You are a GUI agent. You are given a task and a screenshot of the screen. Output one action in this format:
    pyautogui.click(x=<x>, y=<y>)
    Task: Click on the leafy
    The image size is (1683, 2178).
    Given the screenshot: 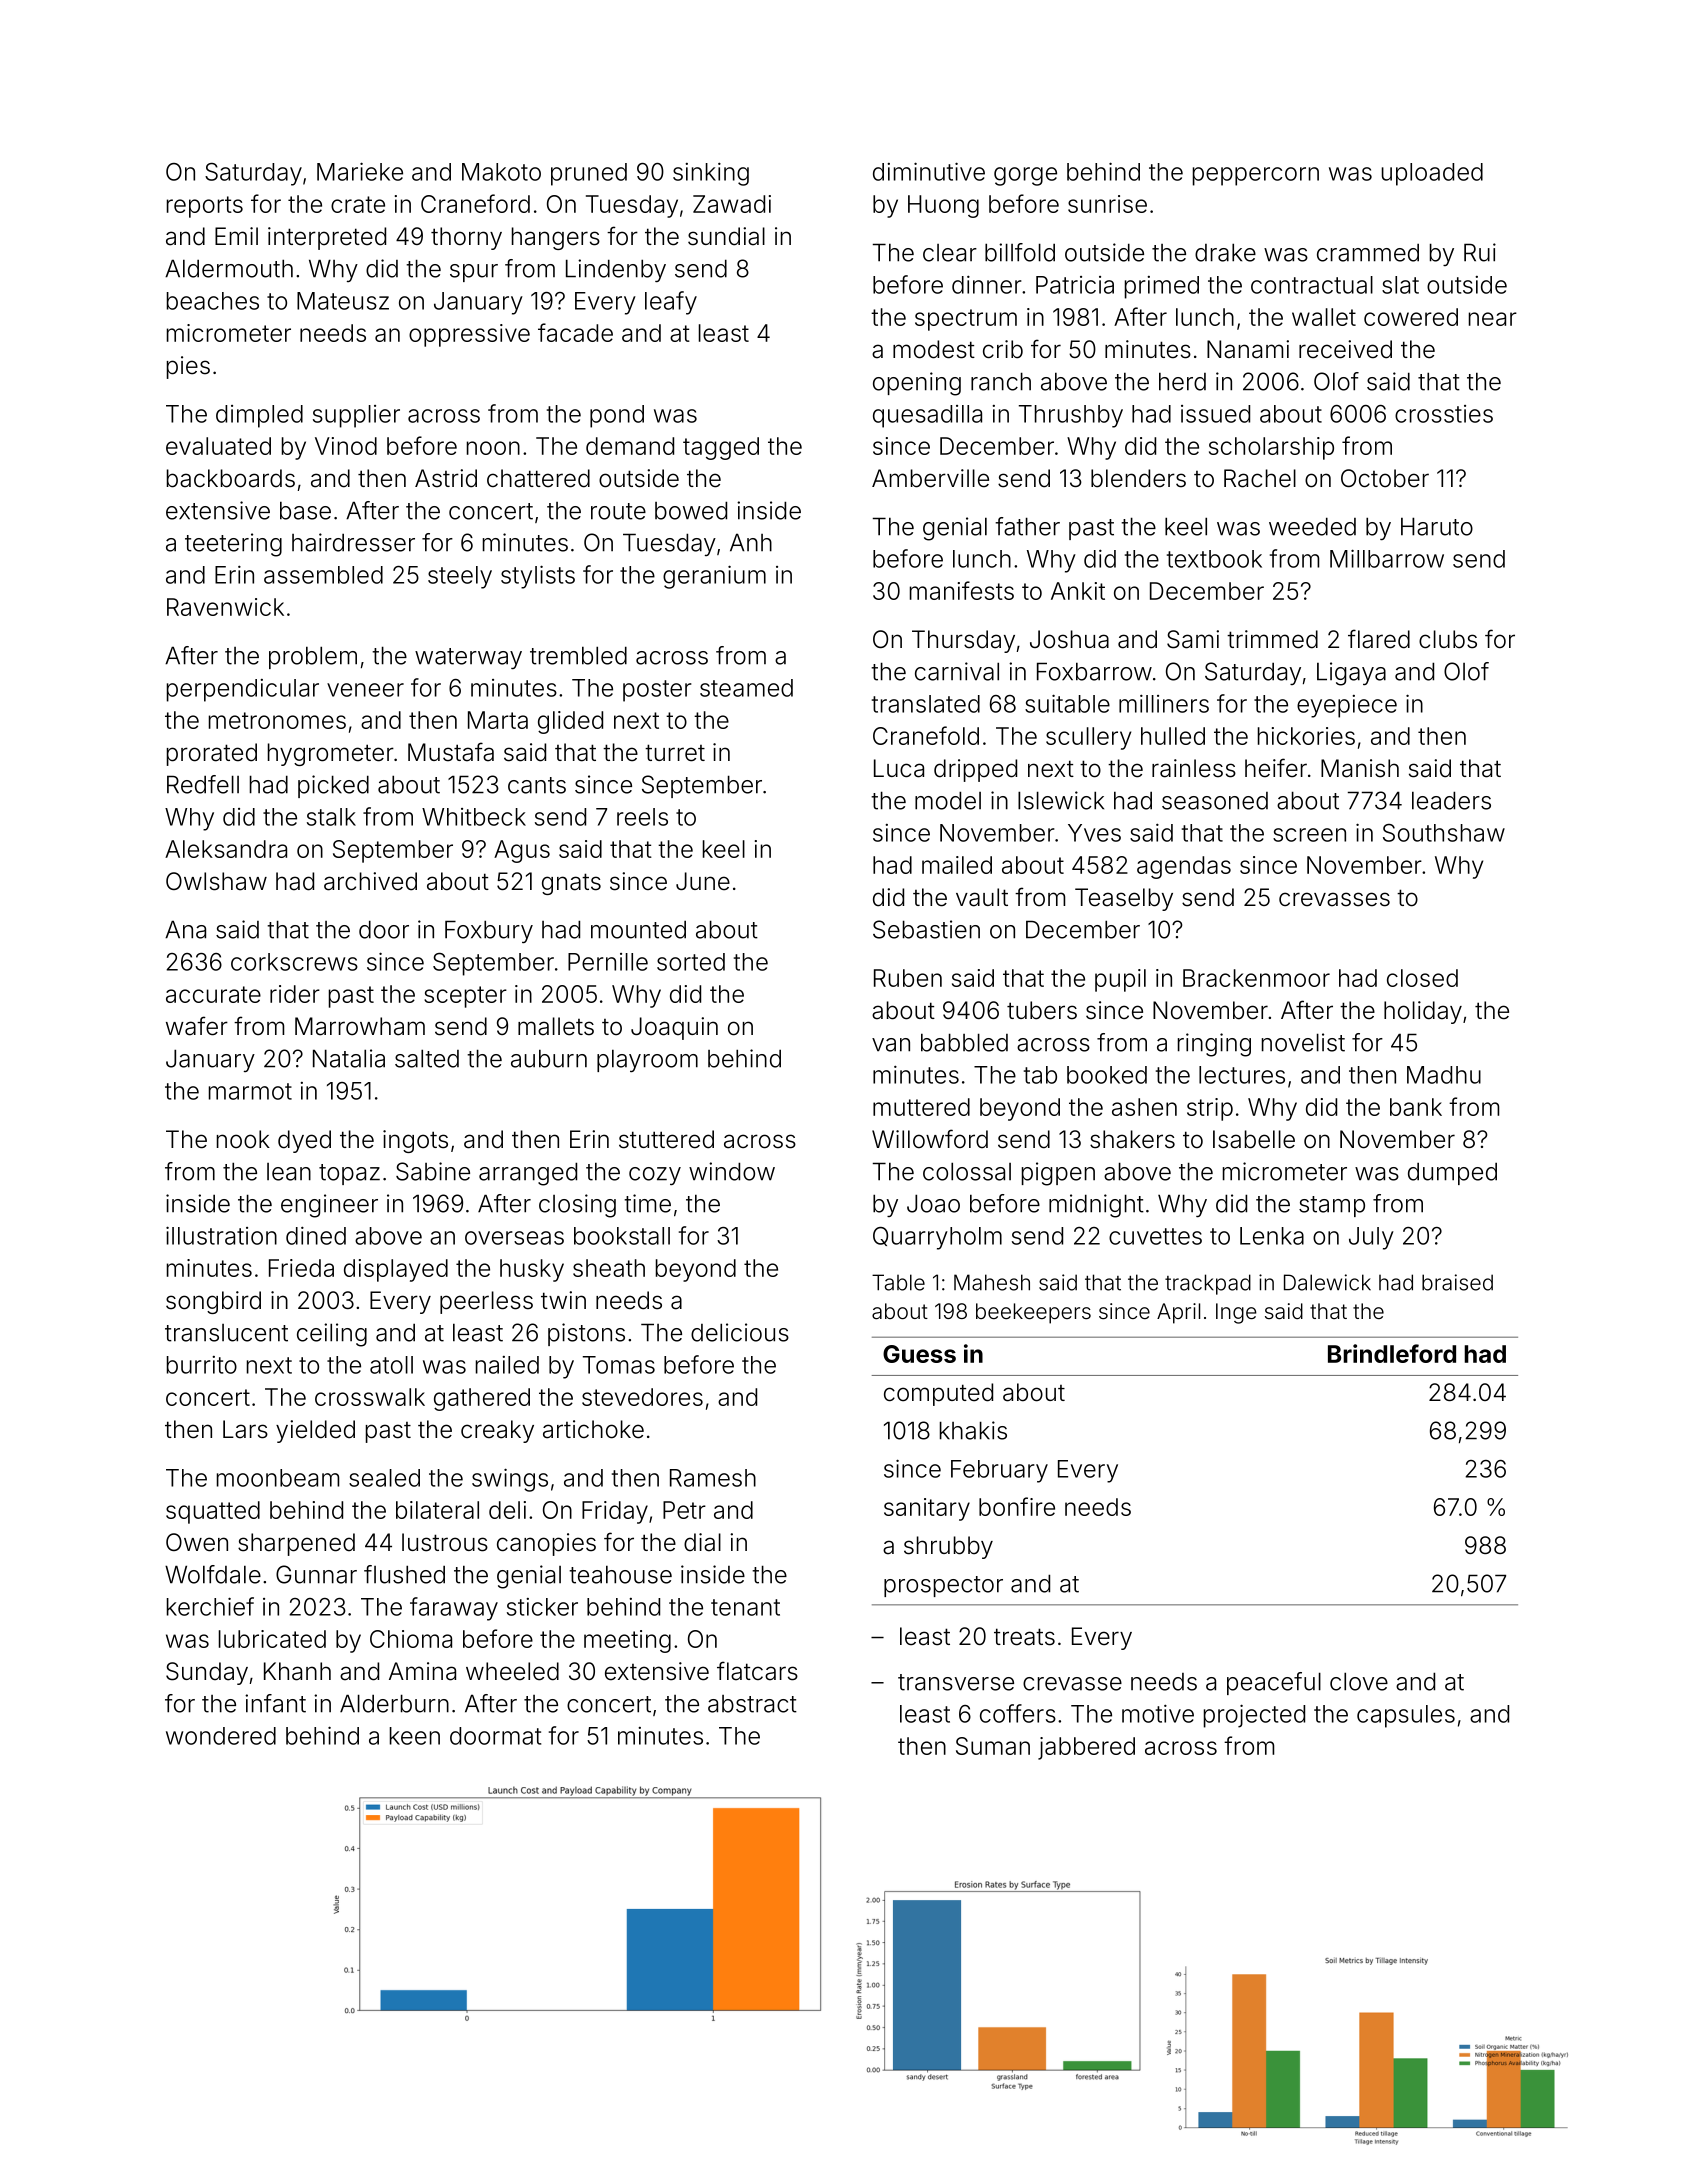 What is the action you would take?
    pyautogui.click(x=671, y=303)
